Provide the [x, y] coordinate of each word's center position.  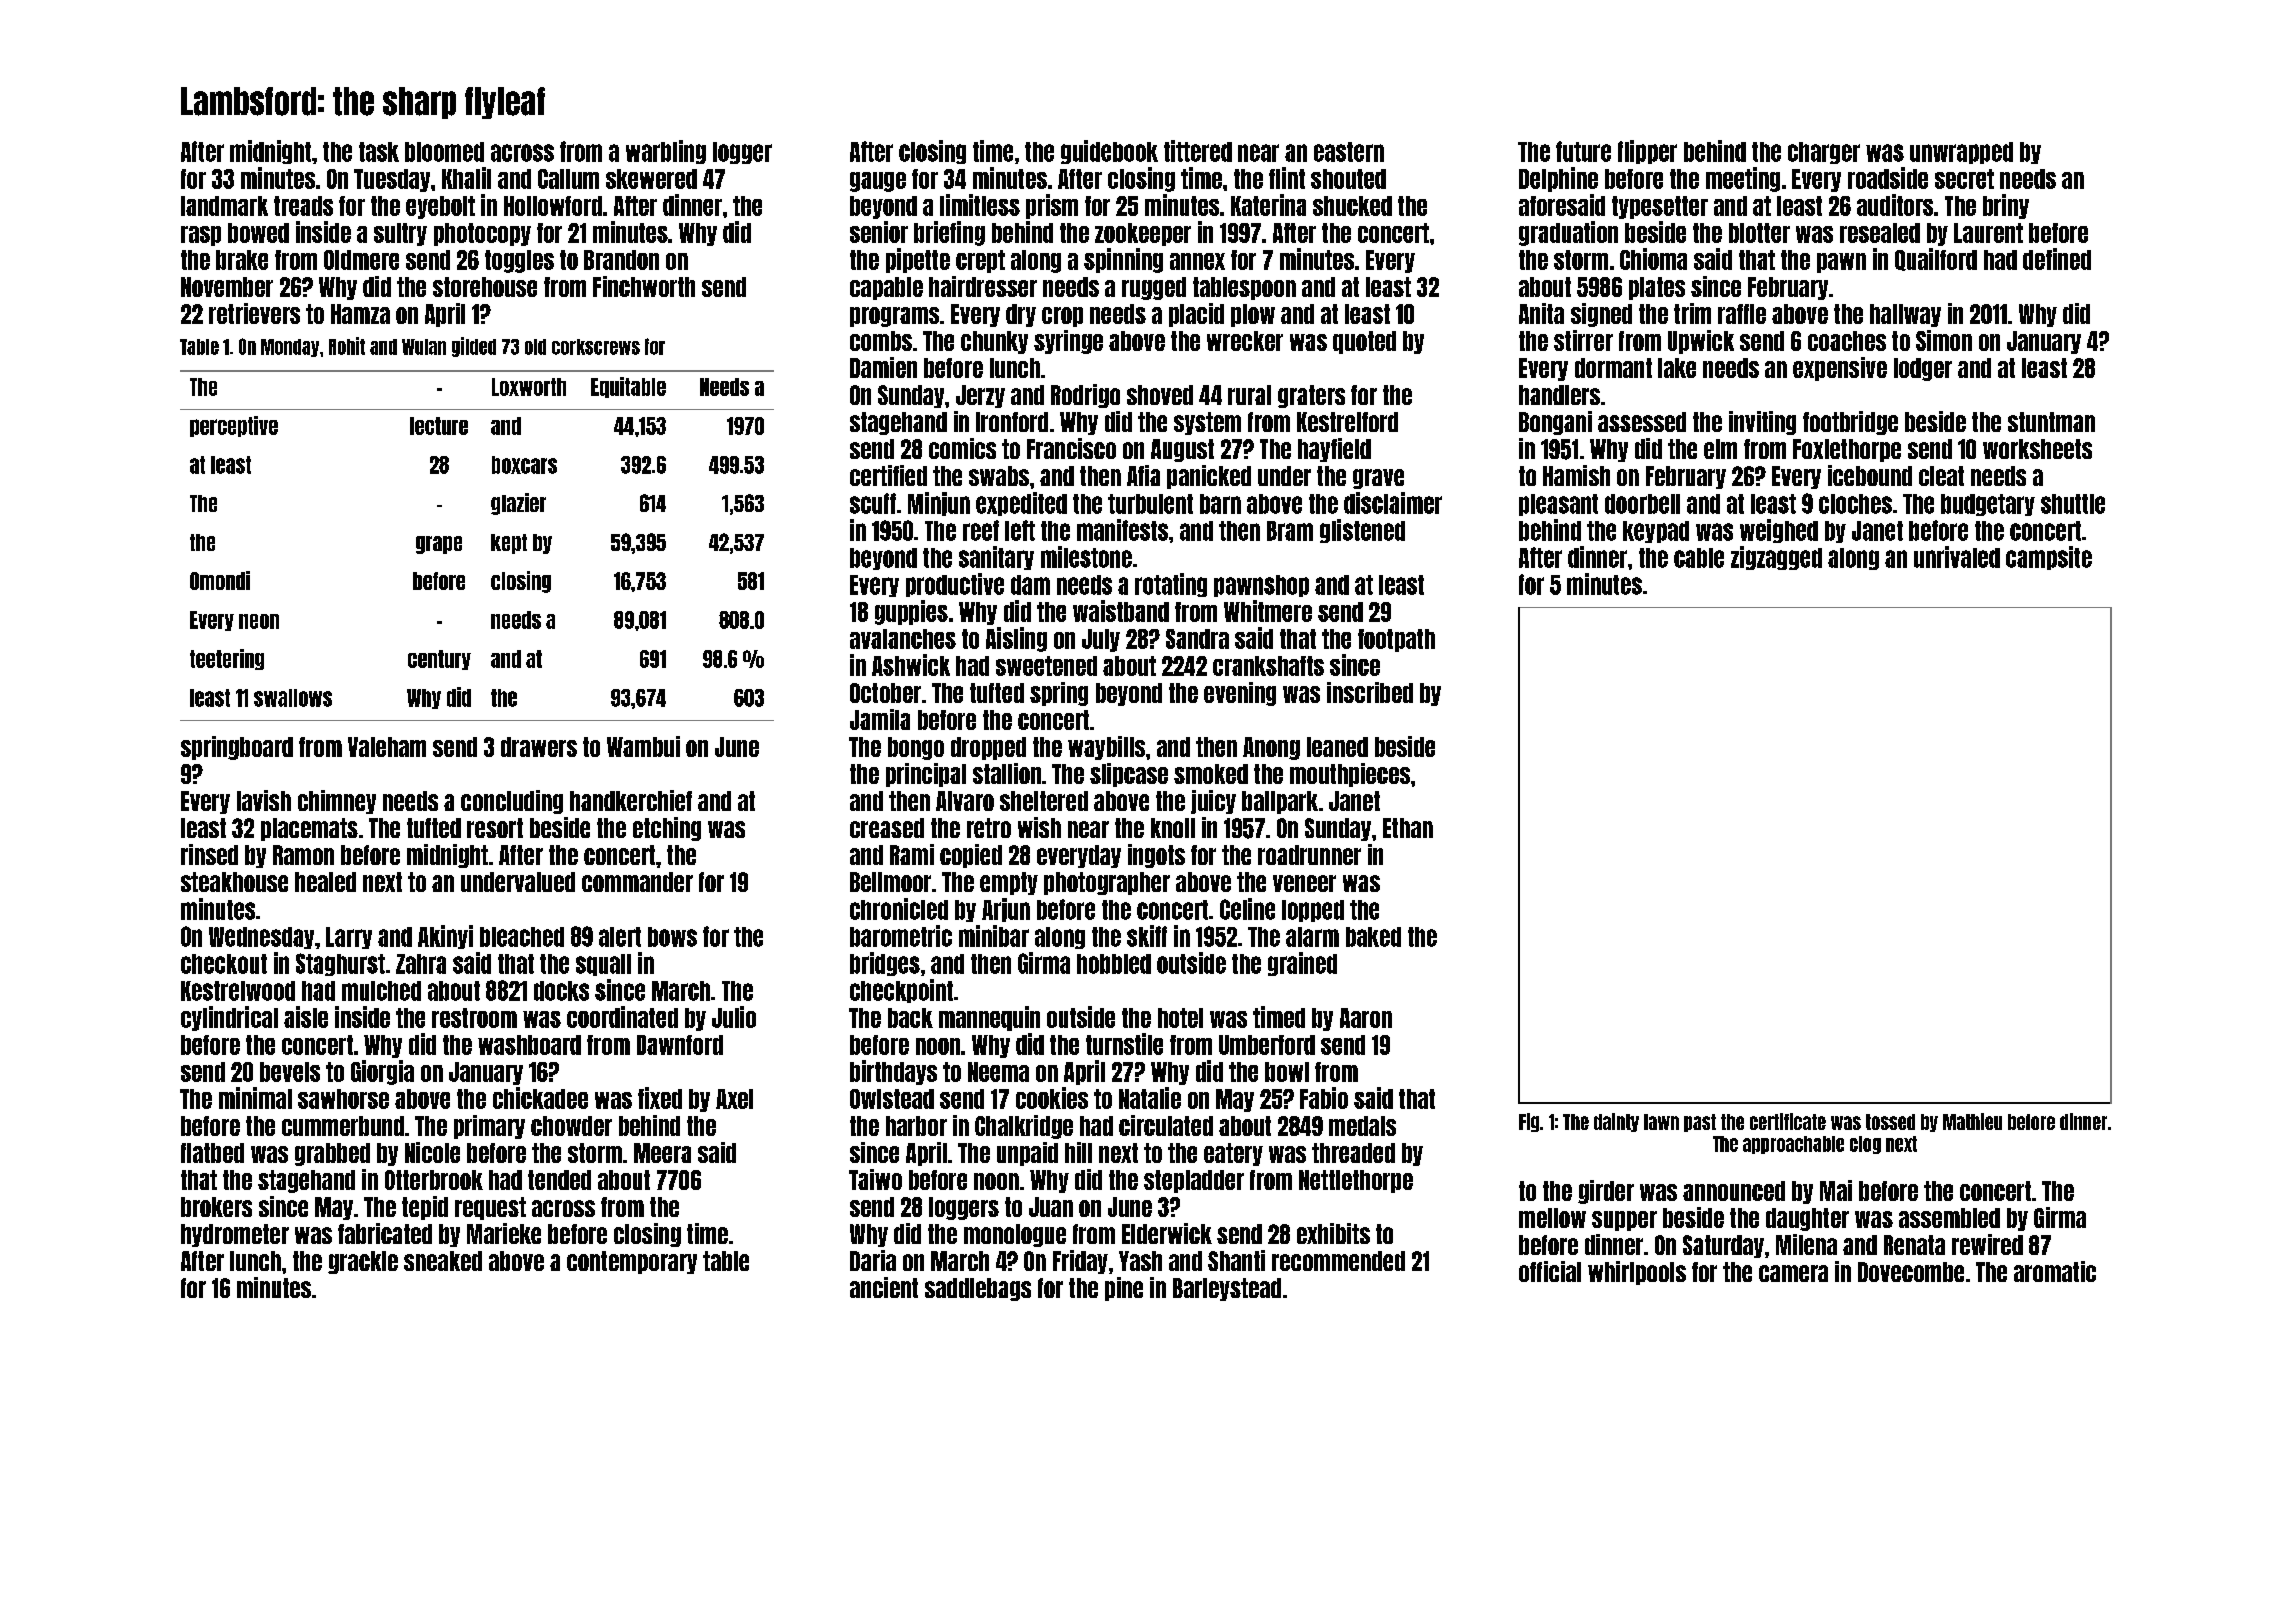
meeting [1743, 179]
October [885, 693]
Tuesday [392, 180]
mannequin [989, 1018]
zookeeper [1143, 234]
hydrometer [235, 1235]
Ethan [1408, 828]
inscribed [1370, 692]
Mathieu [1972, 1121]
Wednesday [261, 938]
